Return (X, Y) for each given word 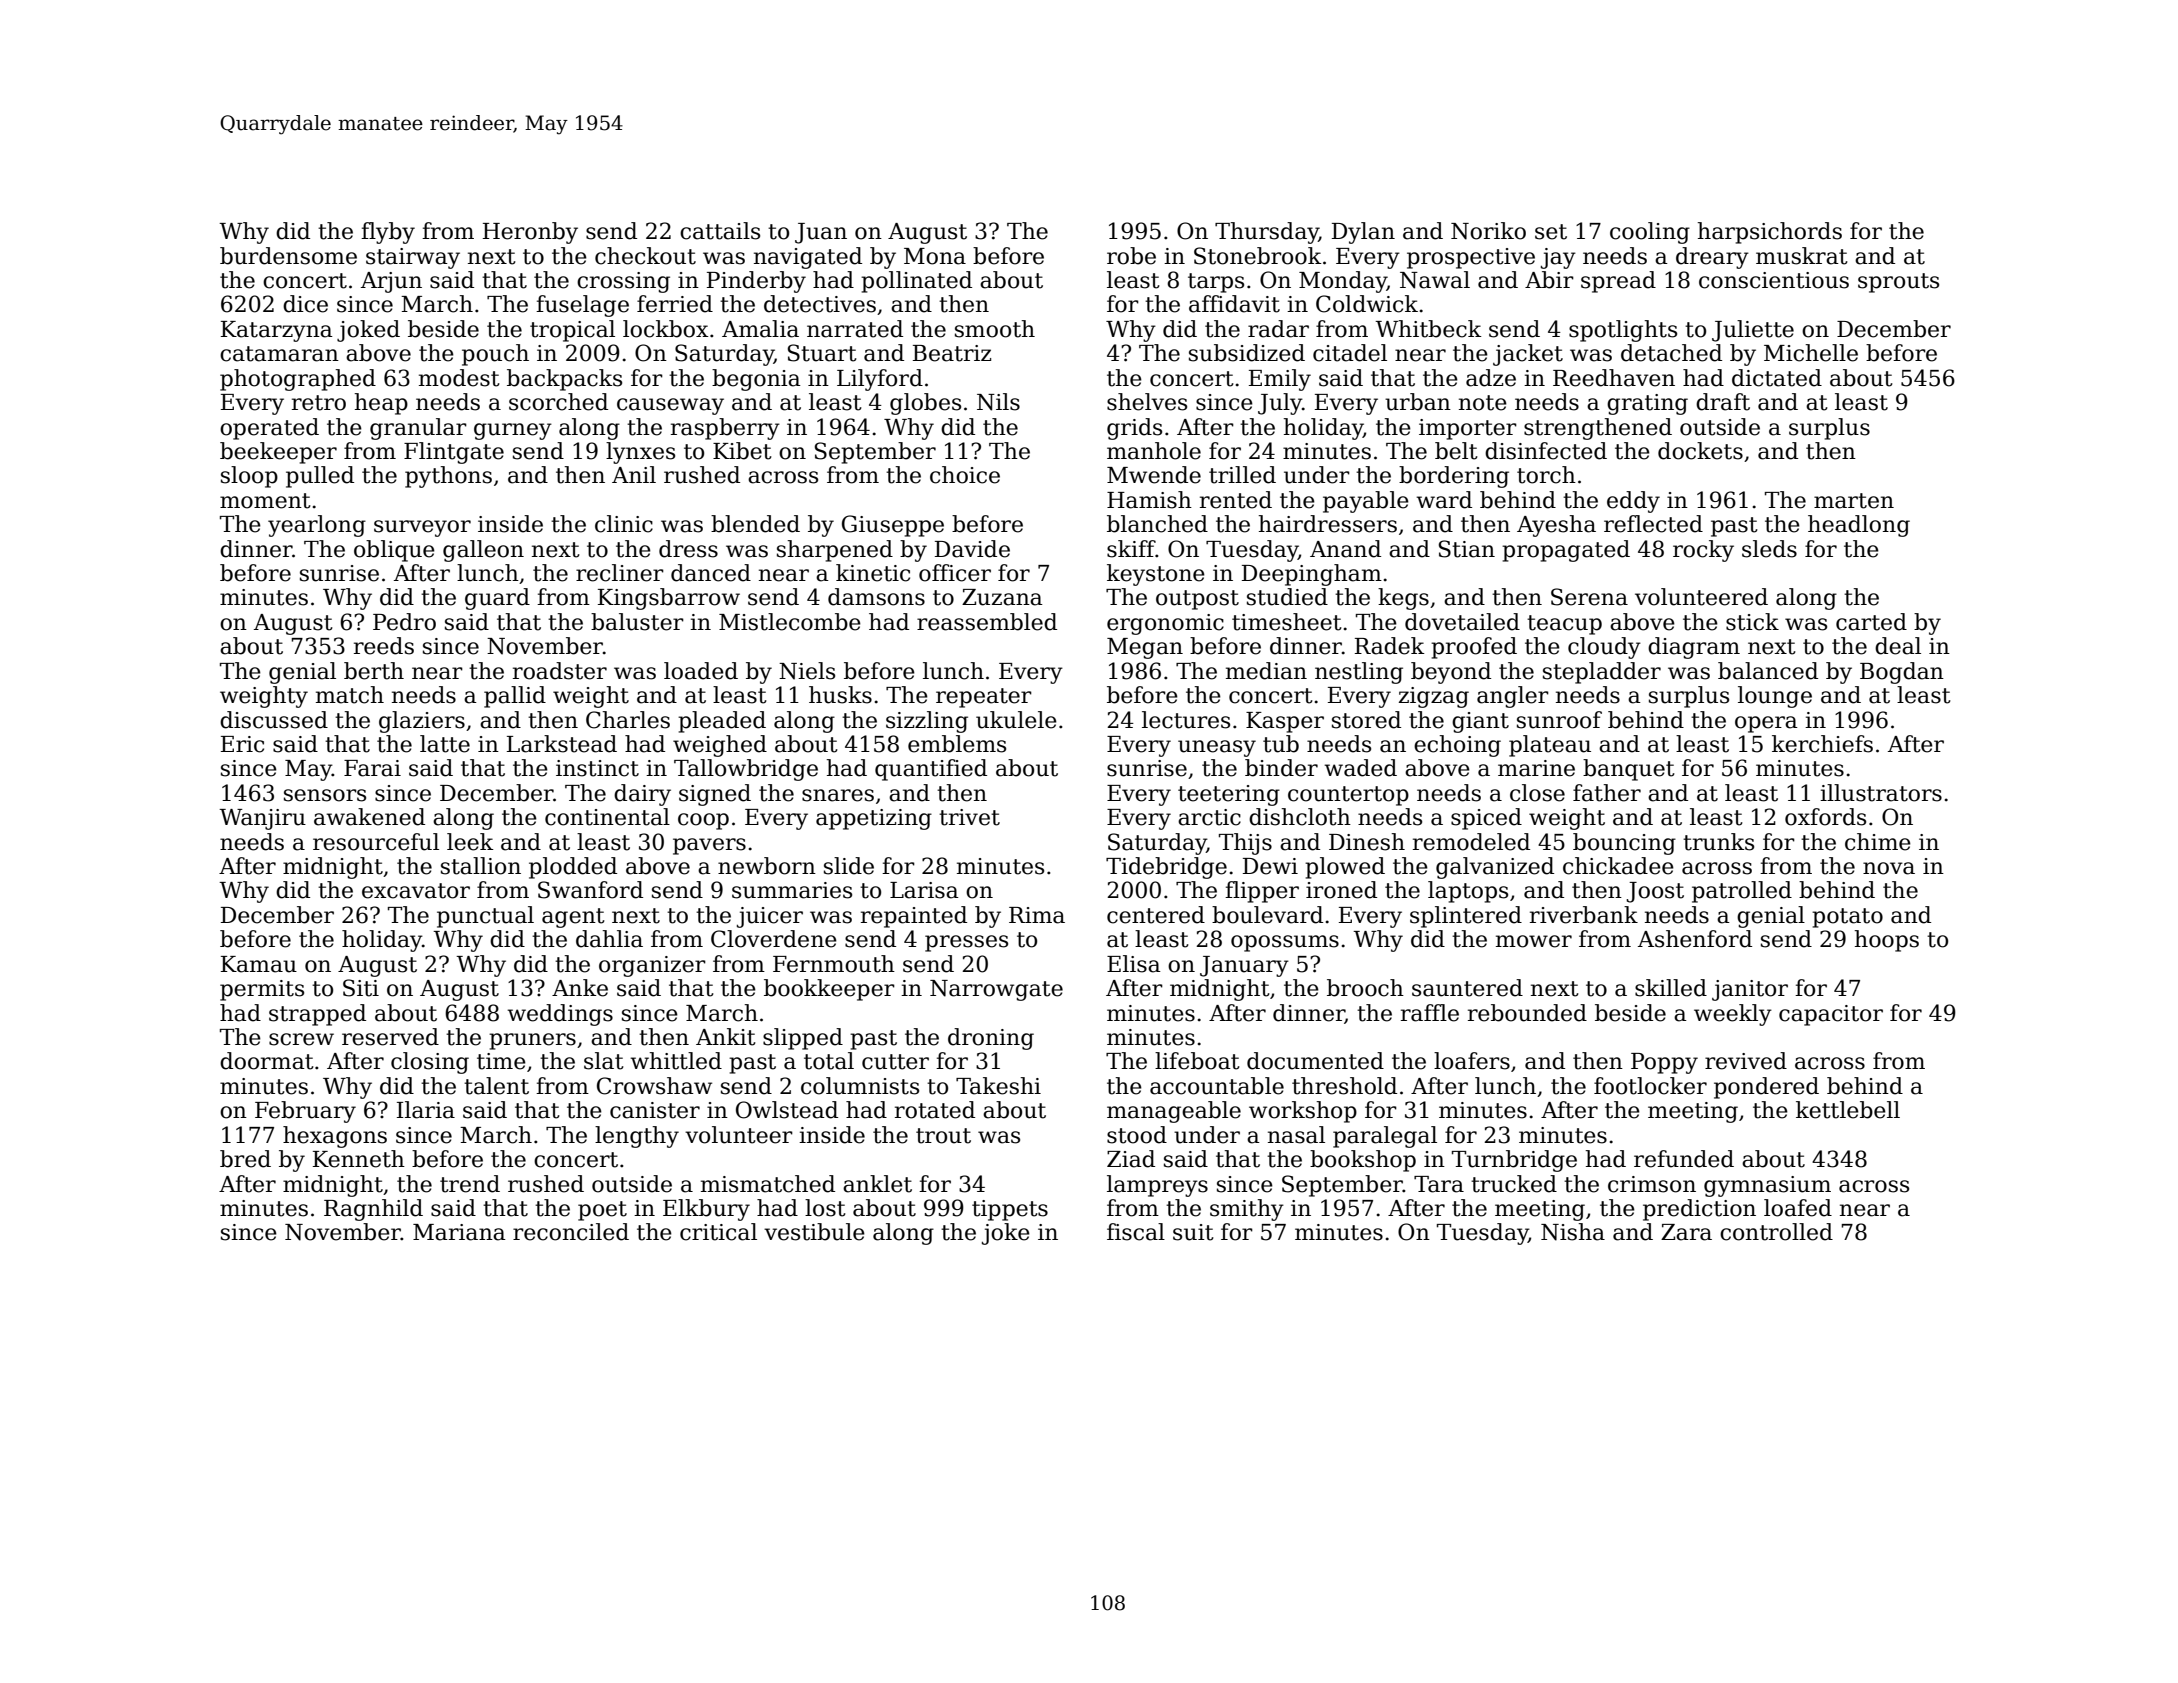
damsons (876, 597)
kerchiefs (1822, 744)
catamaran (279, 354)
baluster (637, 622)
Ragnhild (373, 1210)
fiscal (1136, 1232)
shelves (1147, 402)
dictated (1777, 378)
